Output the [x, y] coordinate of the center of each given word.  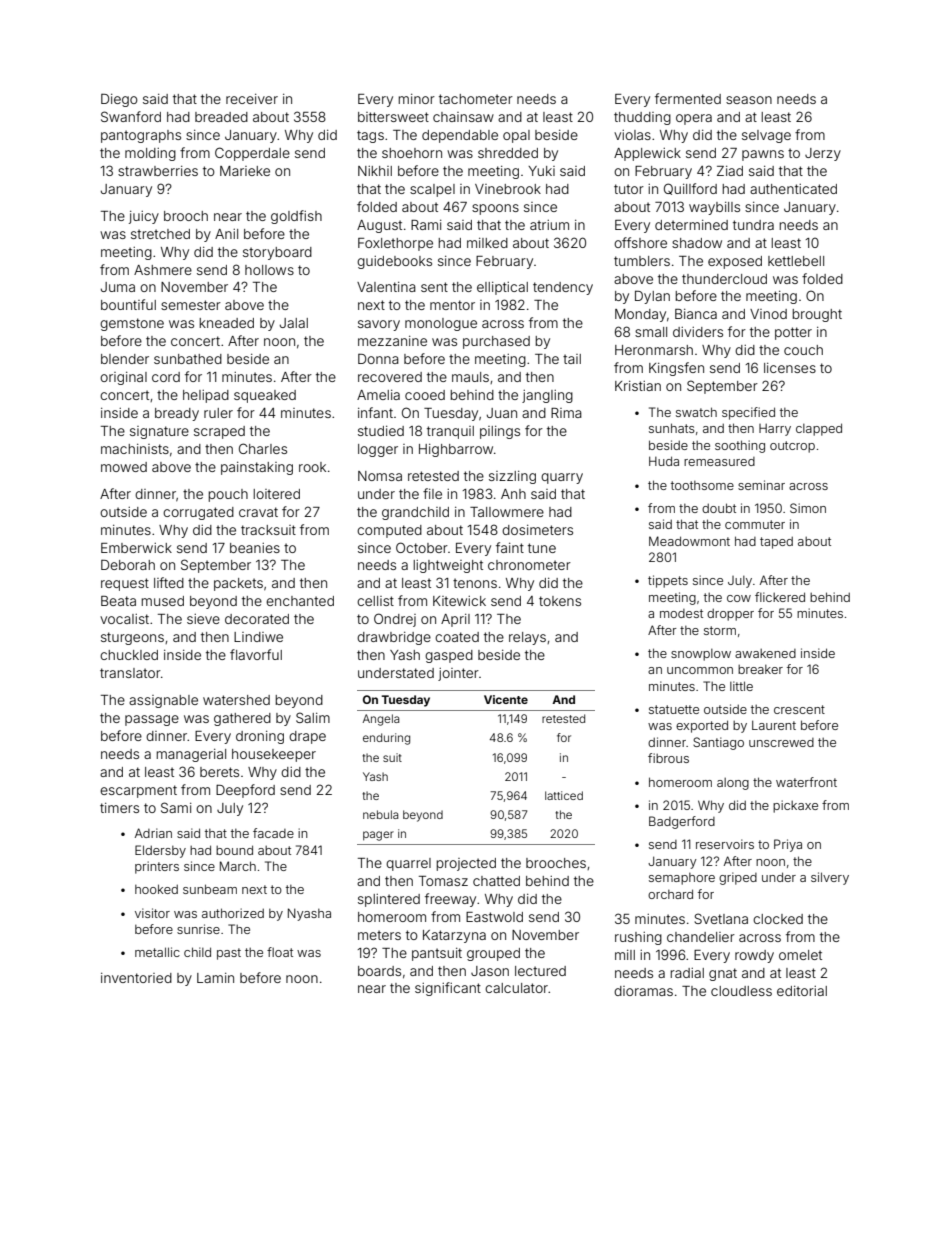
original [123, 378]
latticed [564, 795]
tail [572, 359]
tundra [753, 225]
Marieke [245, 171]
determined [691, 225]
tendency [563, 288]
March [238, 866]
